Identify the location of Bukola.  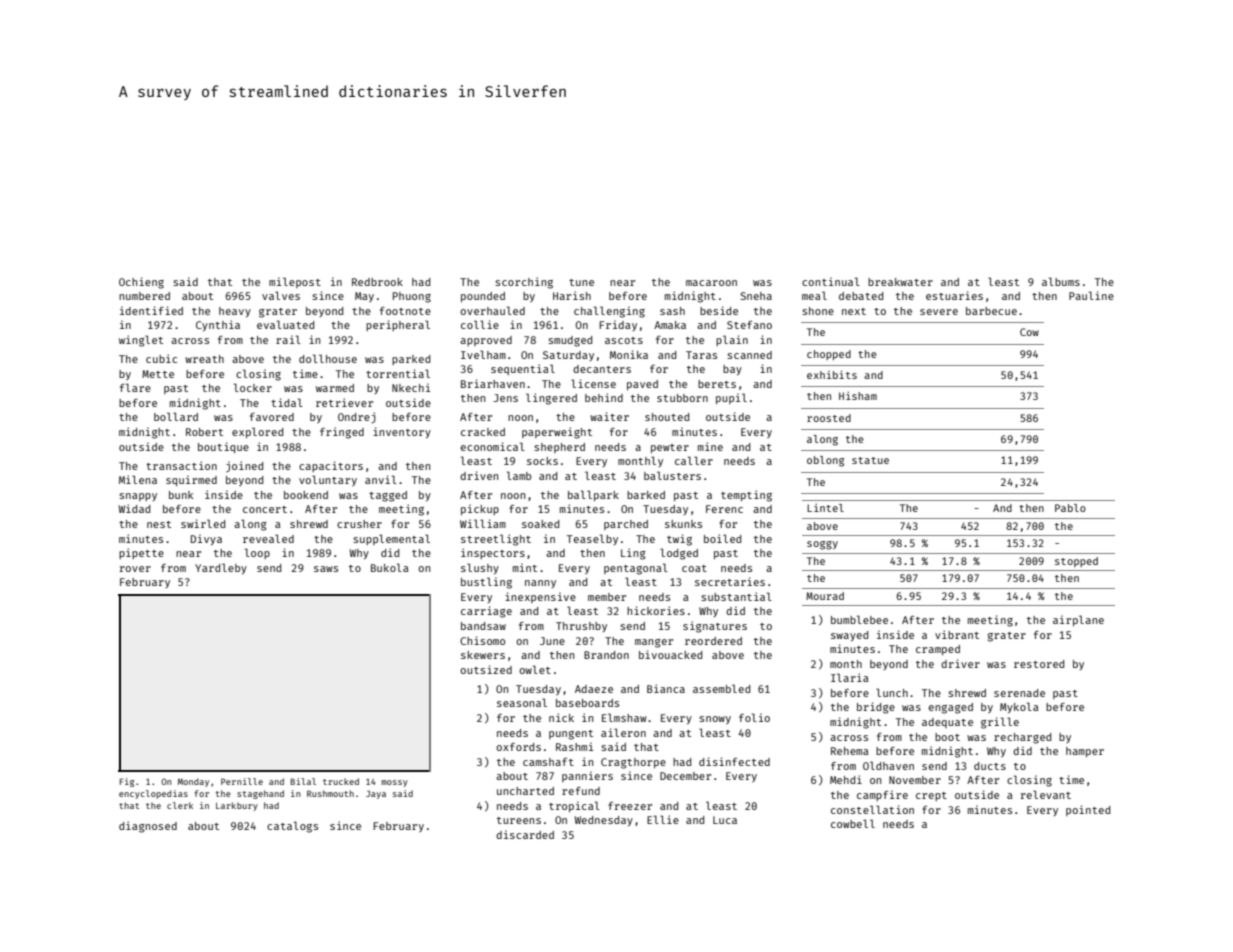
(390, 567).
